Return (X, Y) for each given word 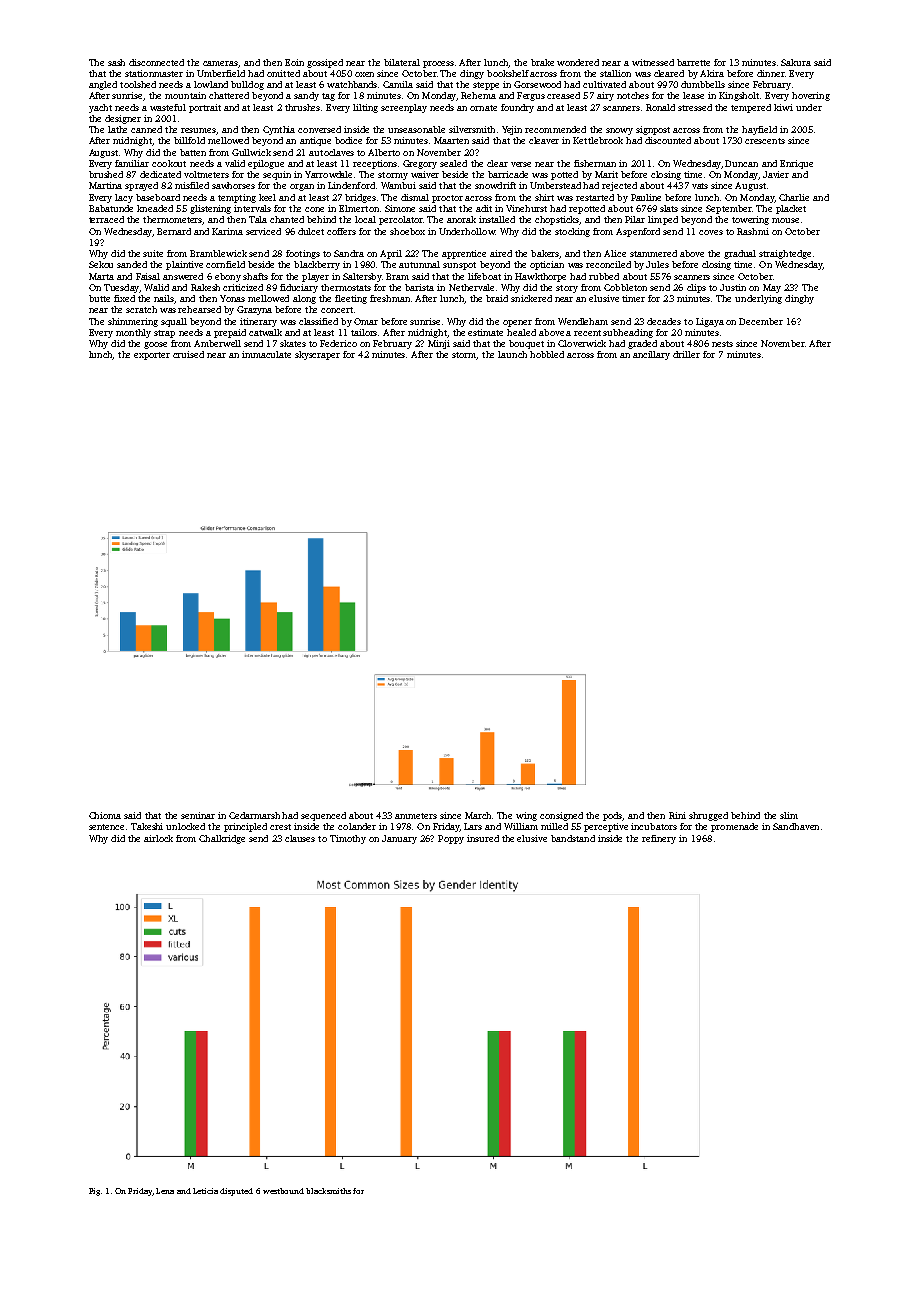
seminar (198, 815)
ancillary (651, 355)
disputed (236, 1192)
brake (542, 62)
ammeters (416, 816)
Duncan (741, 163)
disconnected (156, 62)
